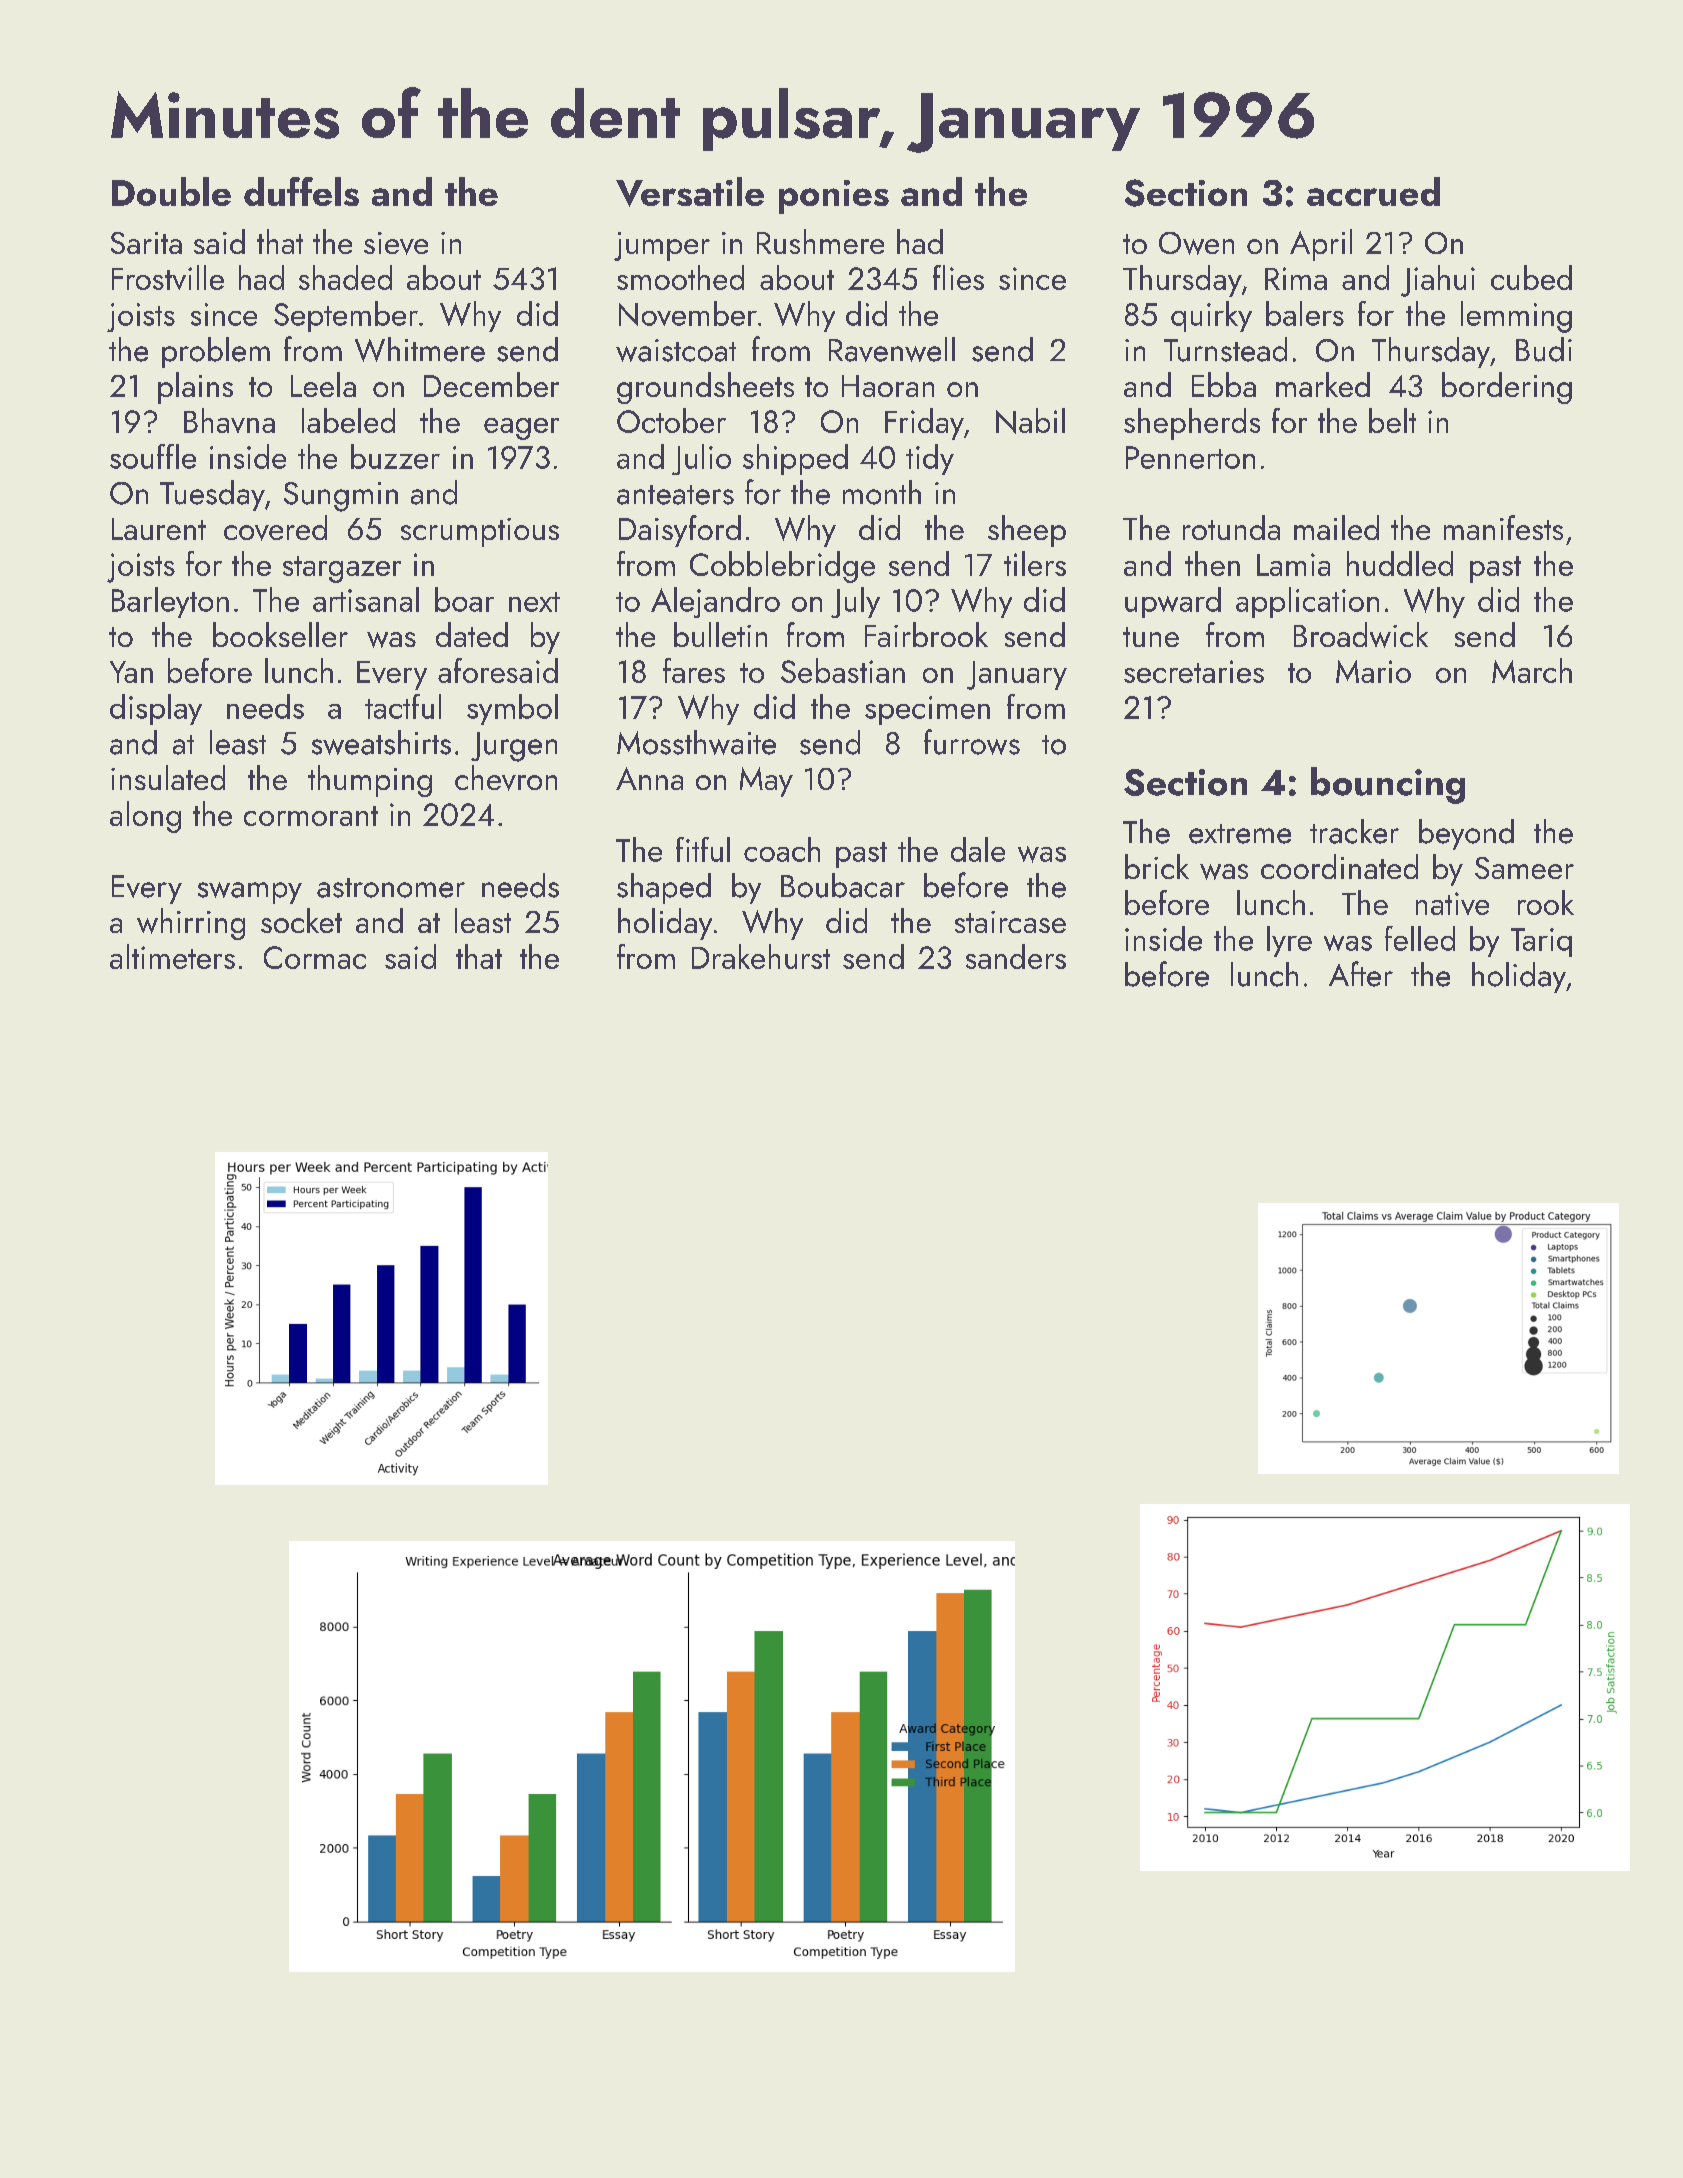 This page has width=1683, height=2178. Describe the element at coordinates (1503, 527) in the page. I see `manifests` at that location.
